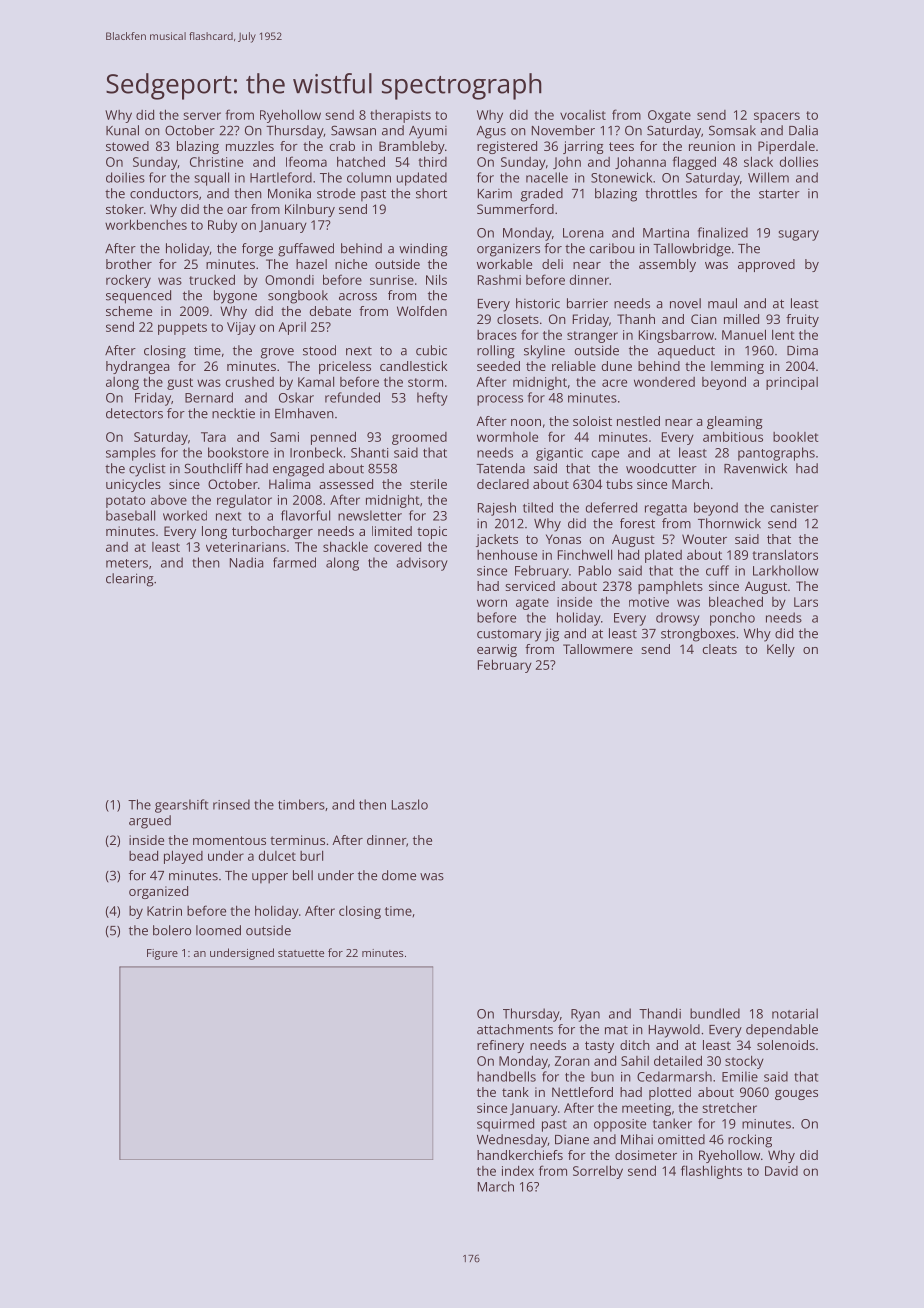  Describe the element at coordinates (410, 804) in the page. I see `Laszlo` at that location.
